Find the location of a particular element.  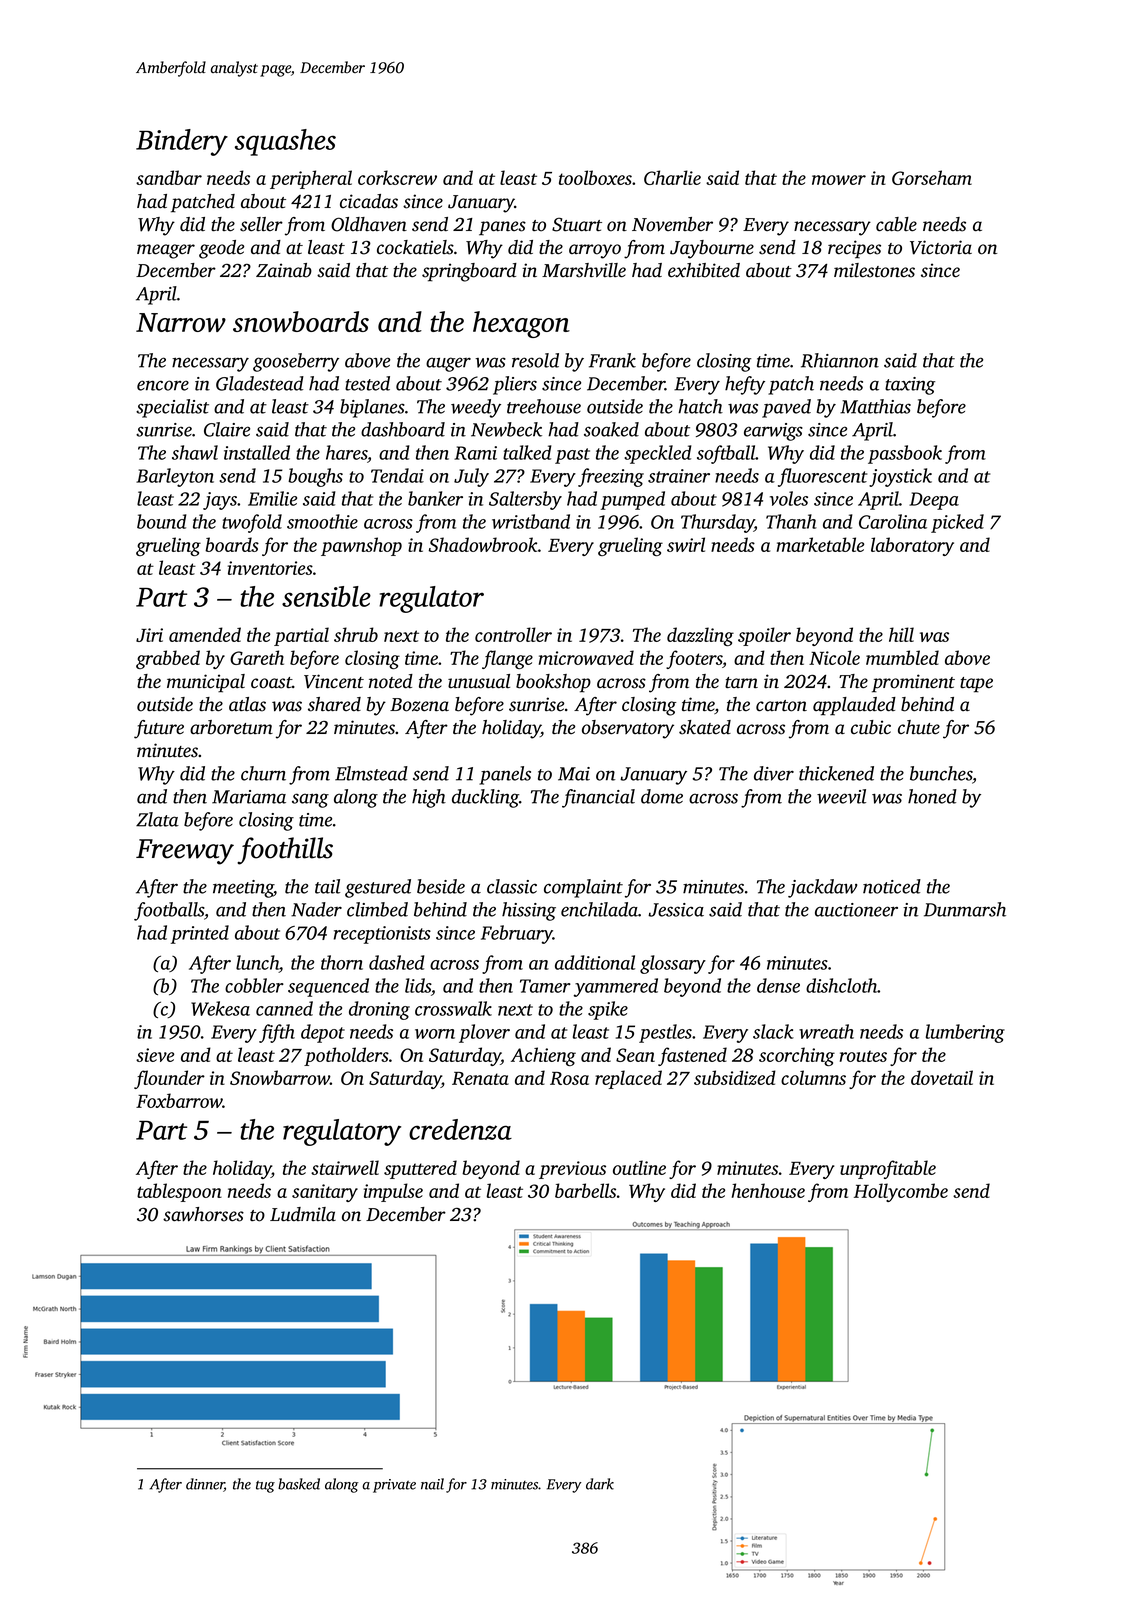

henhouse is located at coordinates (768, 1190).
